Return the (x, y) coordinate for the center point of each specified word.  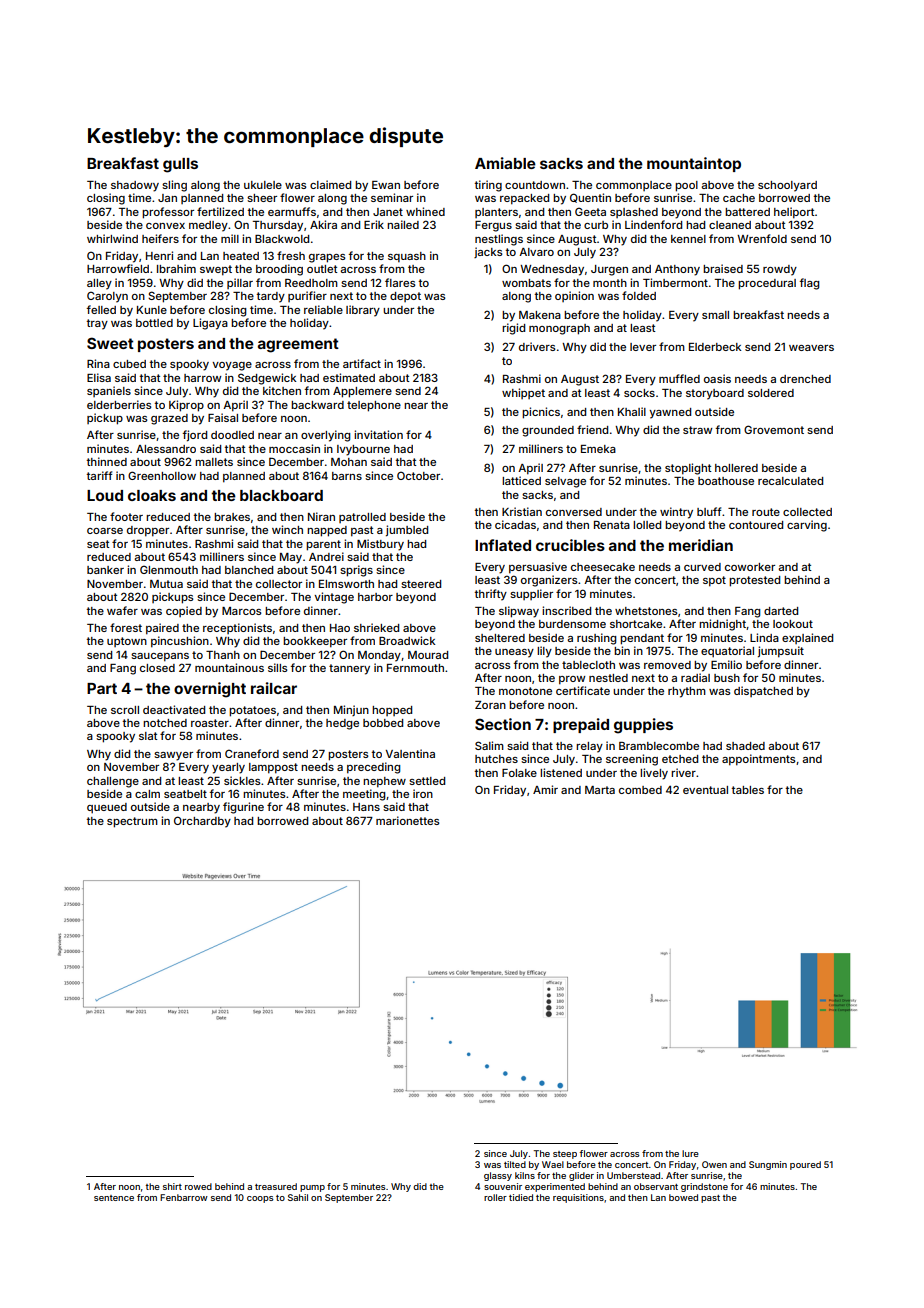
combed (640, 790)
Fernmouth (415, 668)
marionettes (407, 820)
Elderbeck (715, 347)
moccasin (294, 448)
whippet (523, 393)
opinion (574, 296)
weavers (811, 348)
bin (622, 650)
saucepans (160, 657)
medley (208, 226)
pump (312, 1188)
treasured (276, 1186)
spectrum (132, 822)
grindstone (704, 1187)
